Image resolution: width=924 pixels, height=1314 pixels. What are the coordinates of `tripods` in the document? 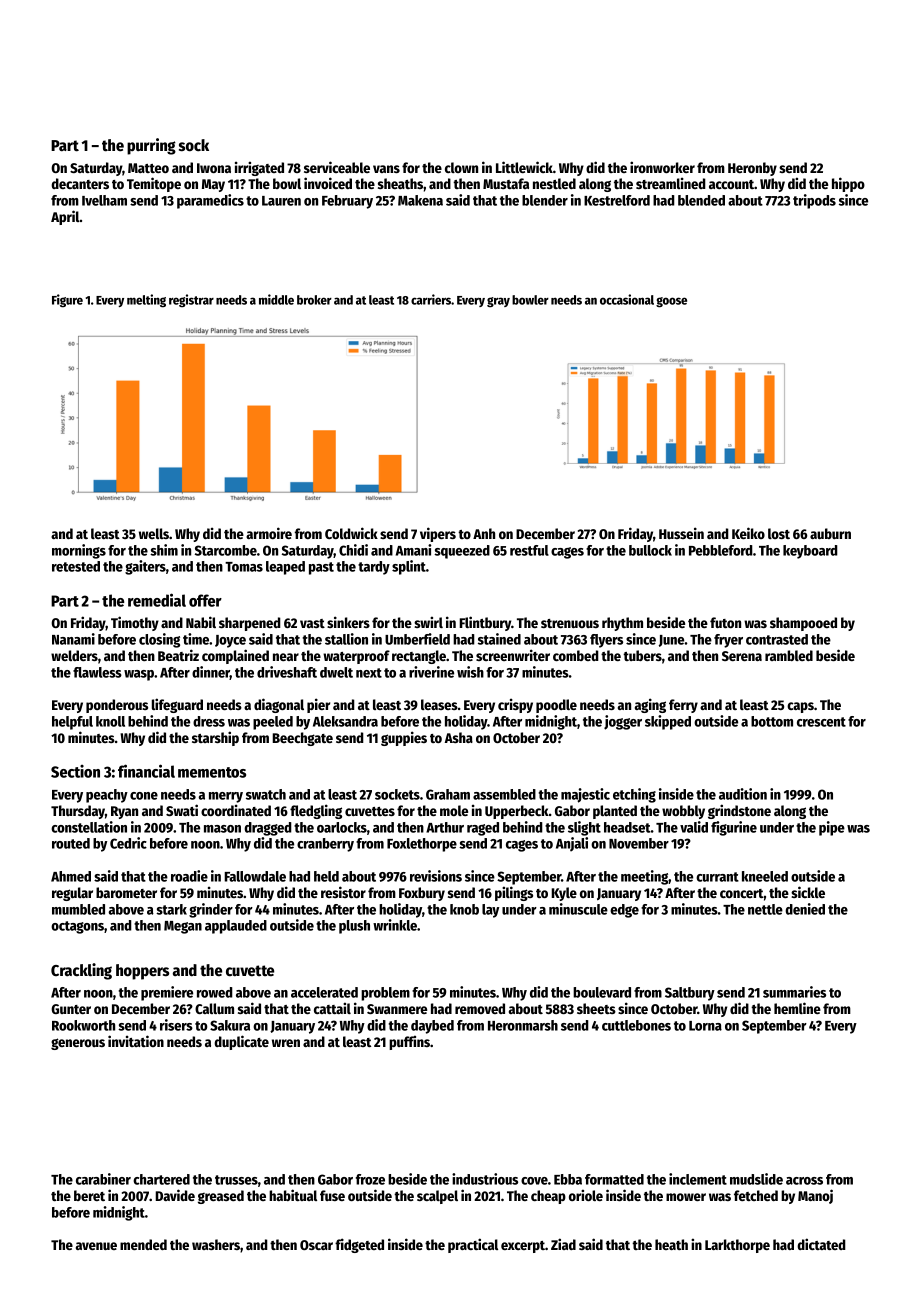 It's located at (814, 201).
